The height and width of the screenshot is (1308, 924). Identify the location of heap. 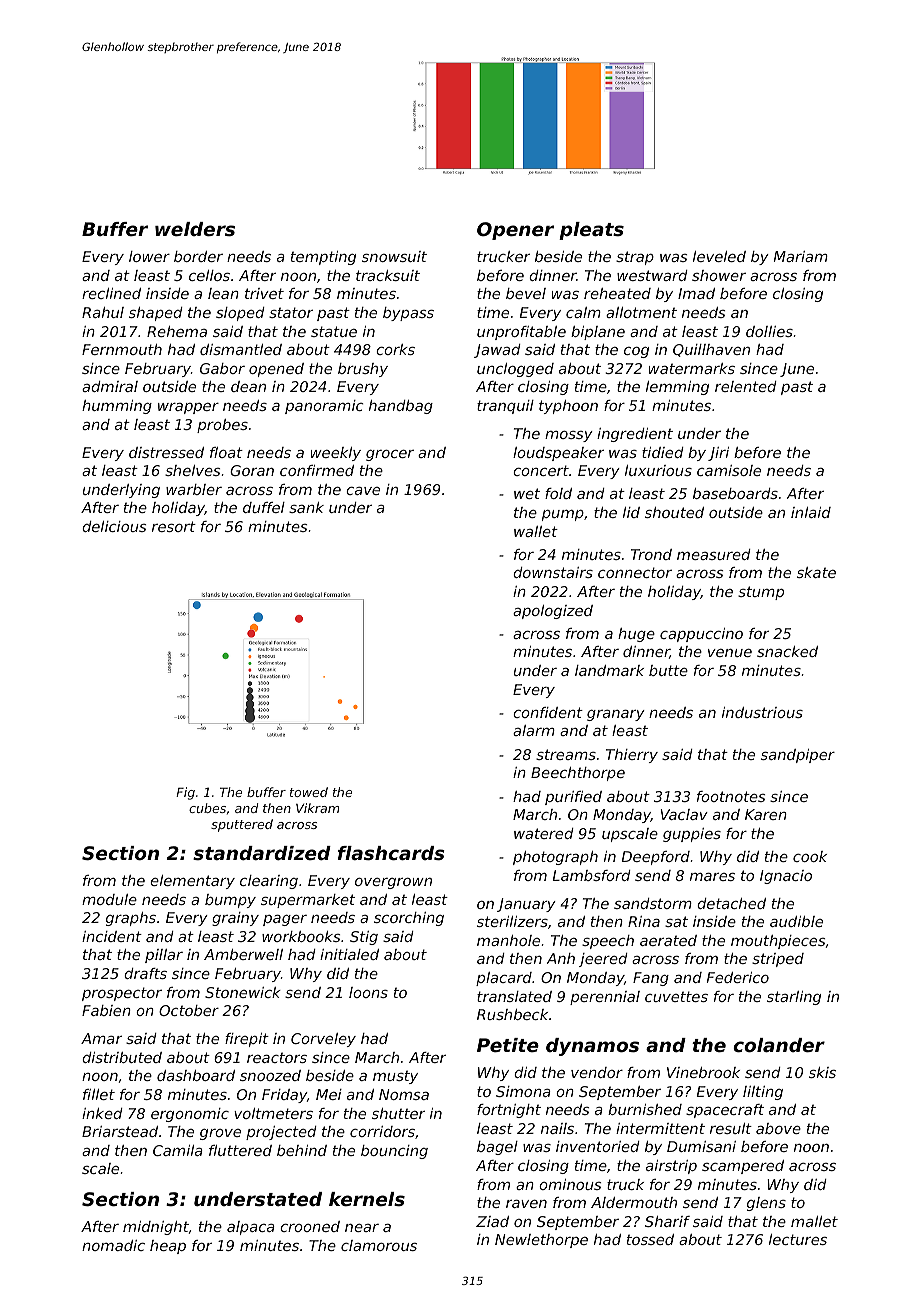
(168, 1247).
